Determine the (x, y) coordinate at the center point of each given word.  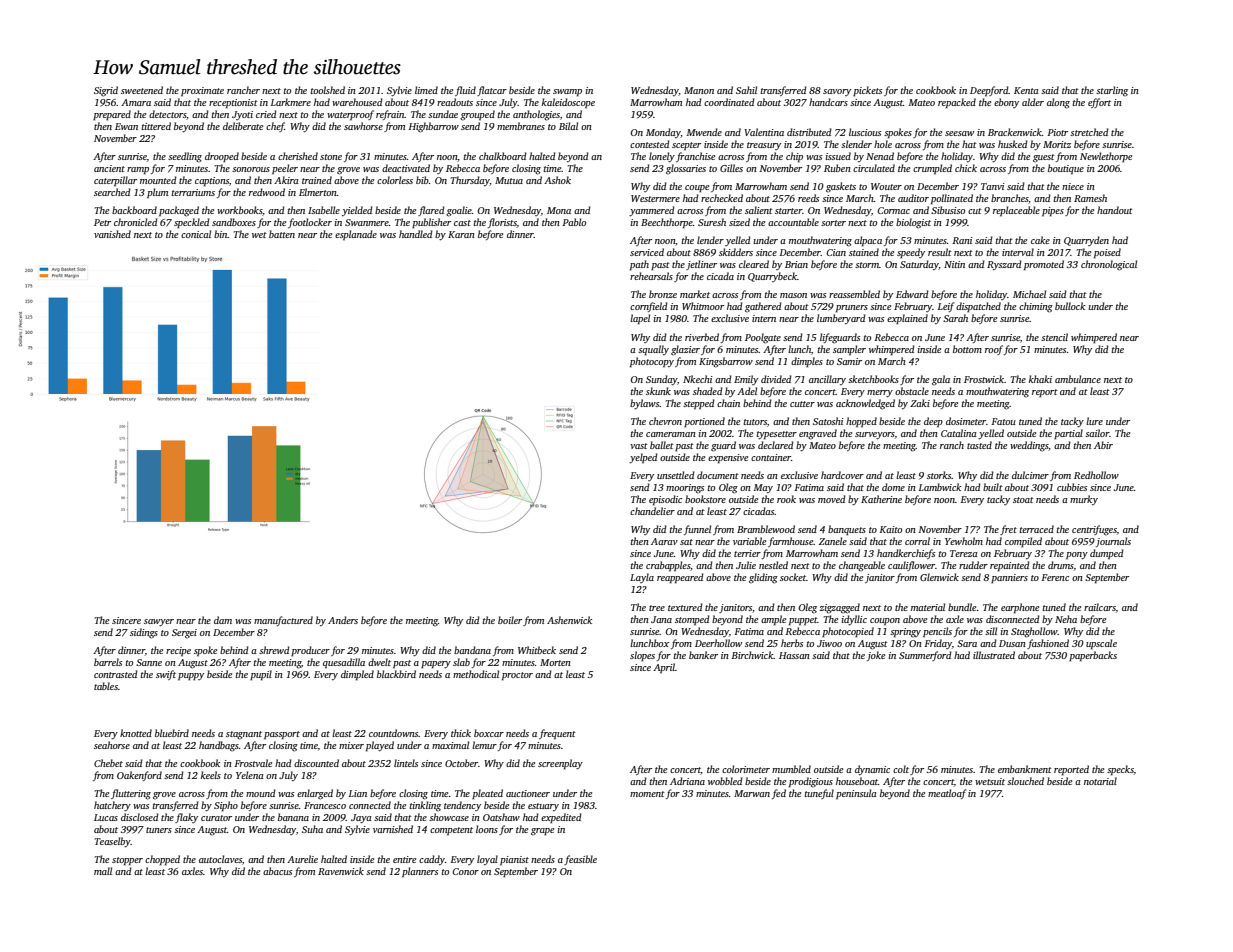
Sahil (746, 90)
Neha (1066, 619)
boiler (510, 620)
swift (166, 675)
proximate (202, 91)
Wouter (886, 186)
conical (196, 234)
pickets (867, 91)
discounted (316, 763)
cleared (754, 264)
